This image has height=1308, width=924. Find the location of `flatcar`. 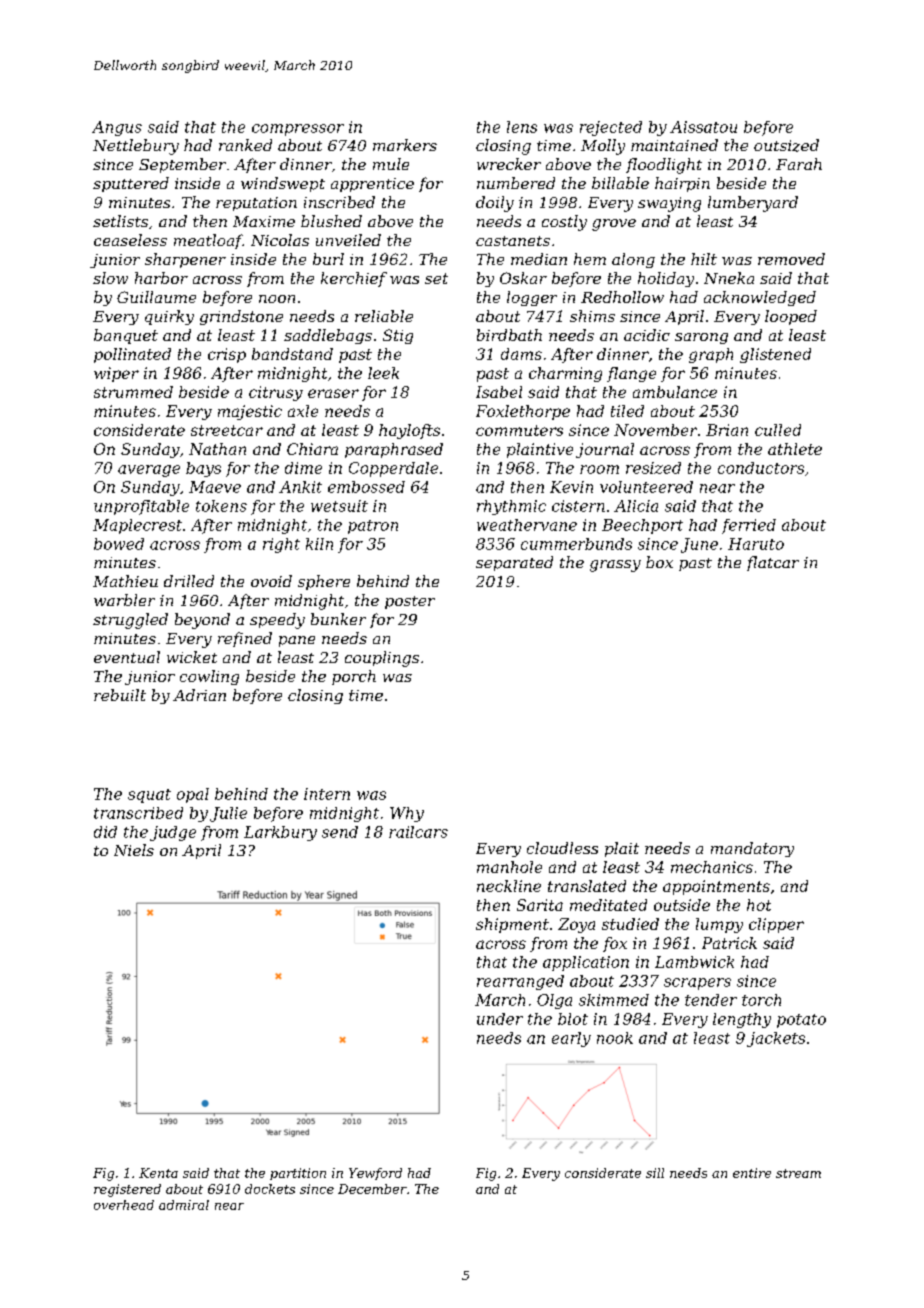

flatcar is located at coordinates (773, 563).
